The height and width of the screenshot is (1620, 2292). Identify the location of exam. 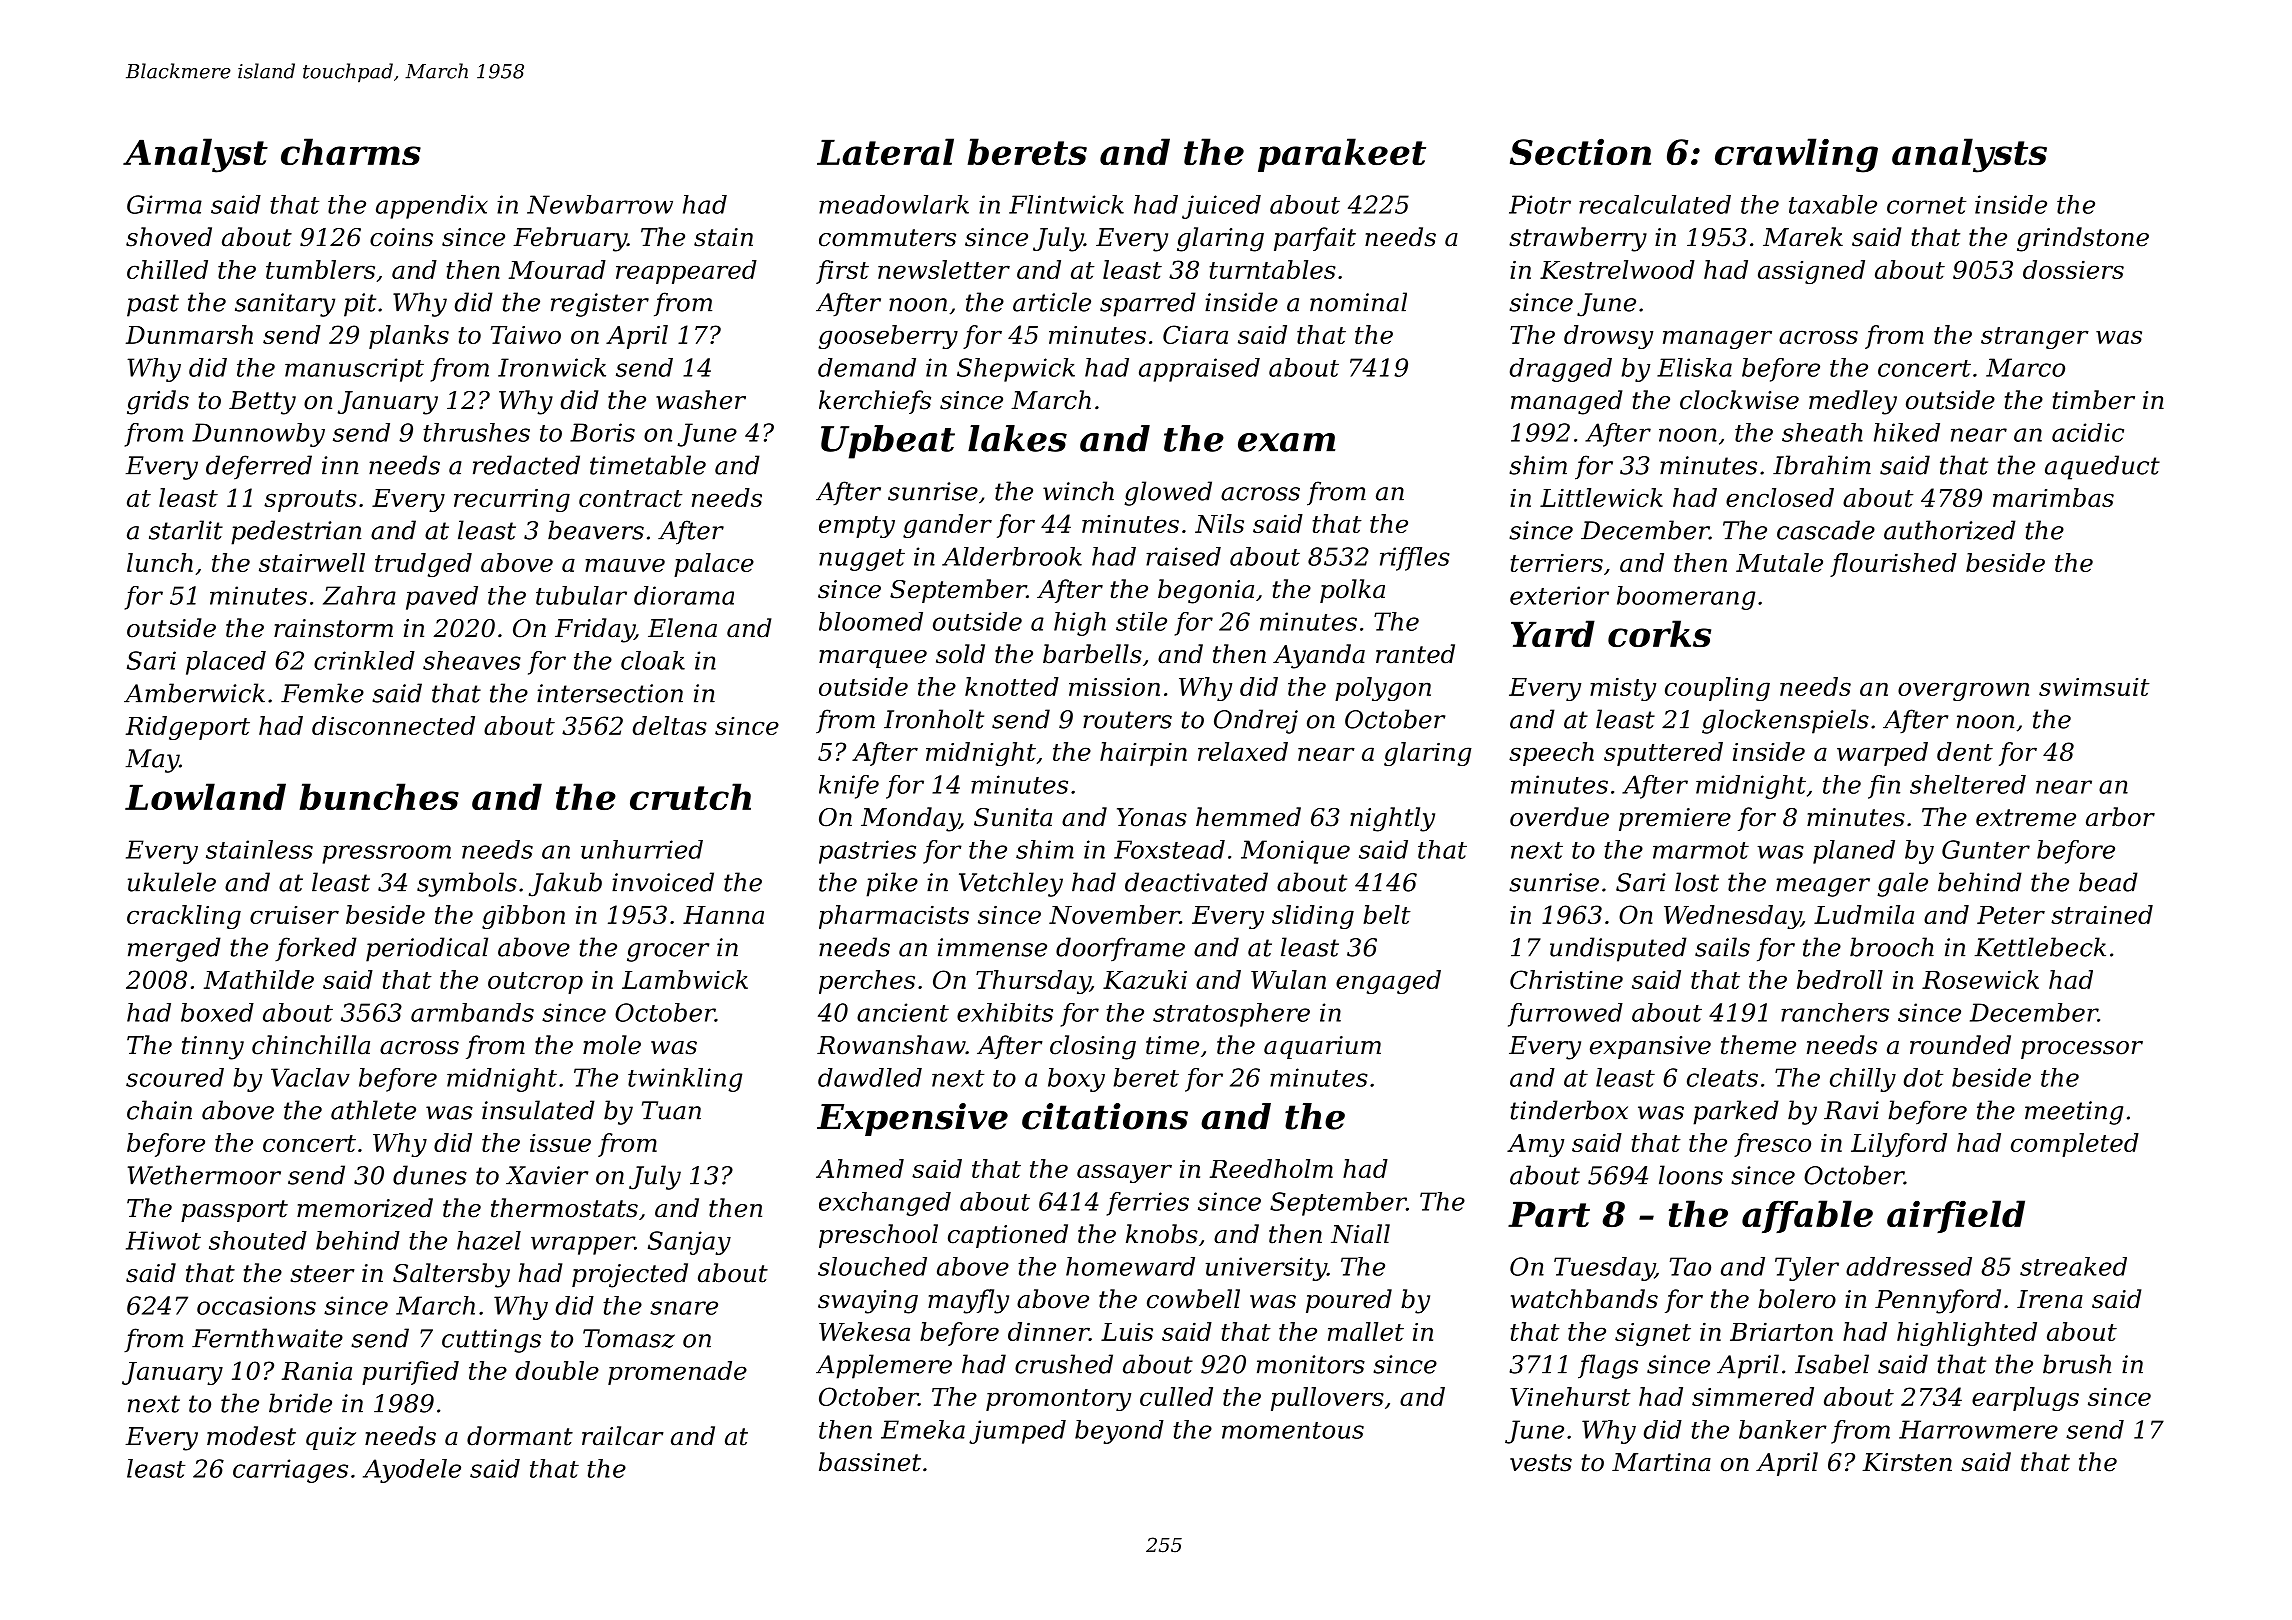
(1286, 442).
